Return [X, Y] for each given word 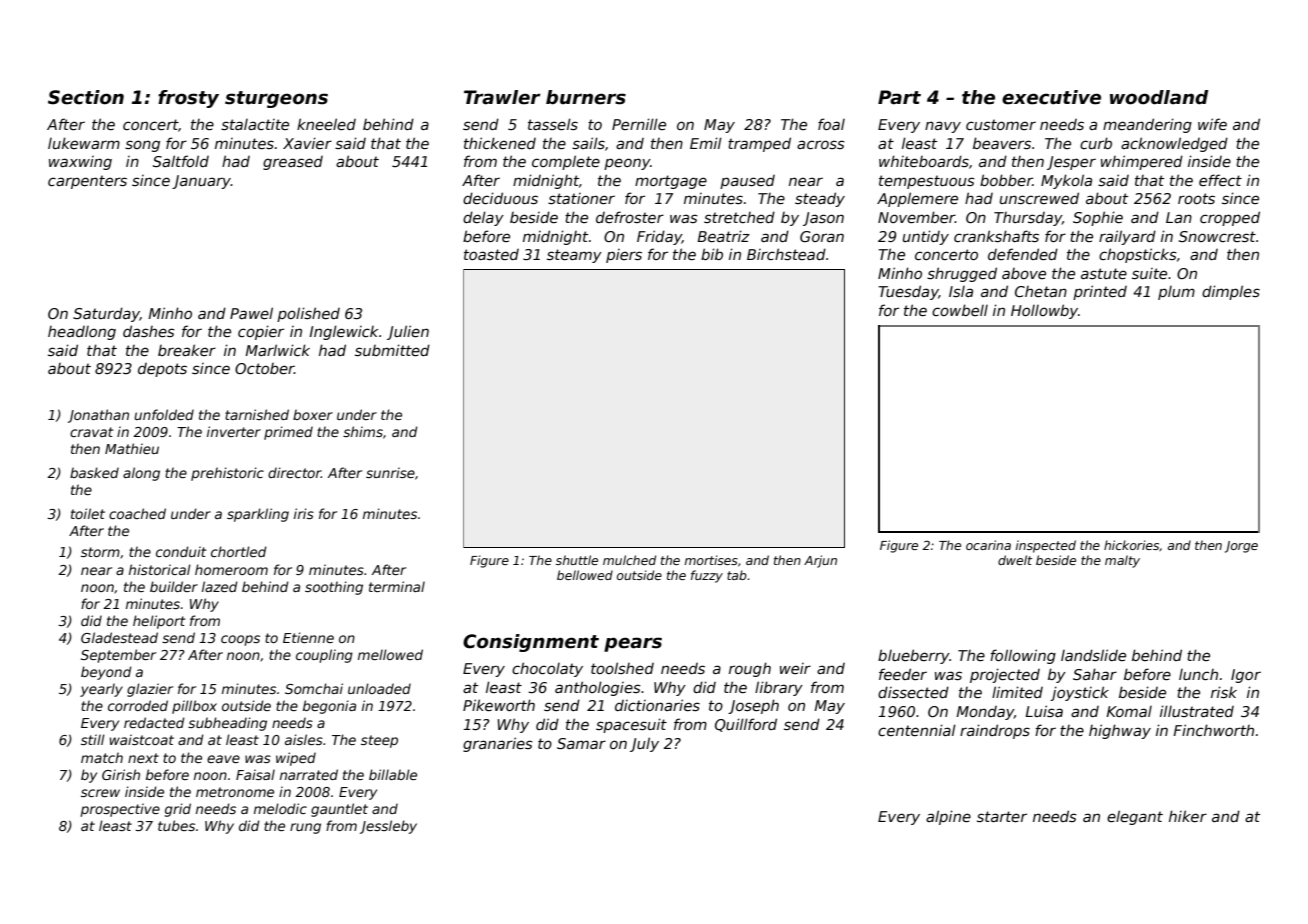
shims [363, 431]
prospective [120, 810]
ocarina [988, 545]
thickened [500, 143]
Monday [985, 713]
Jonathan [98, 416]
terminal [397, 586]
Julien [408, 332]
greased [293, 163]
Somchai [314, 688]
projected [1005, 675]
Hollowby [1044, 311]
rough [750, 669]
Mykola [1066, 181]
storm [100, 552]
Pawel [251, 313]
